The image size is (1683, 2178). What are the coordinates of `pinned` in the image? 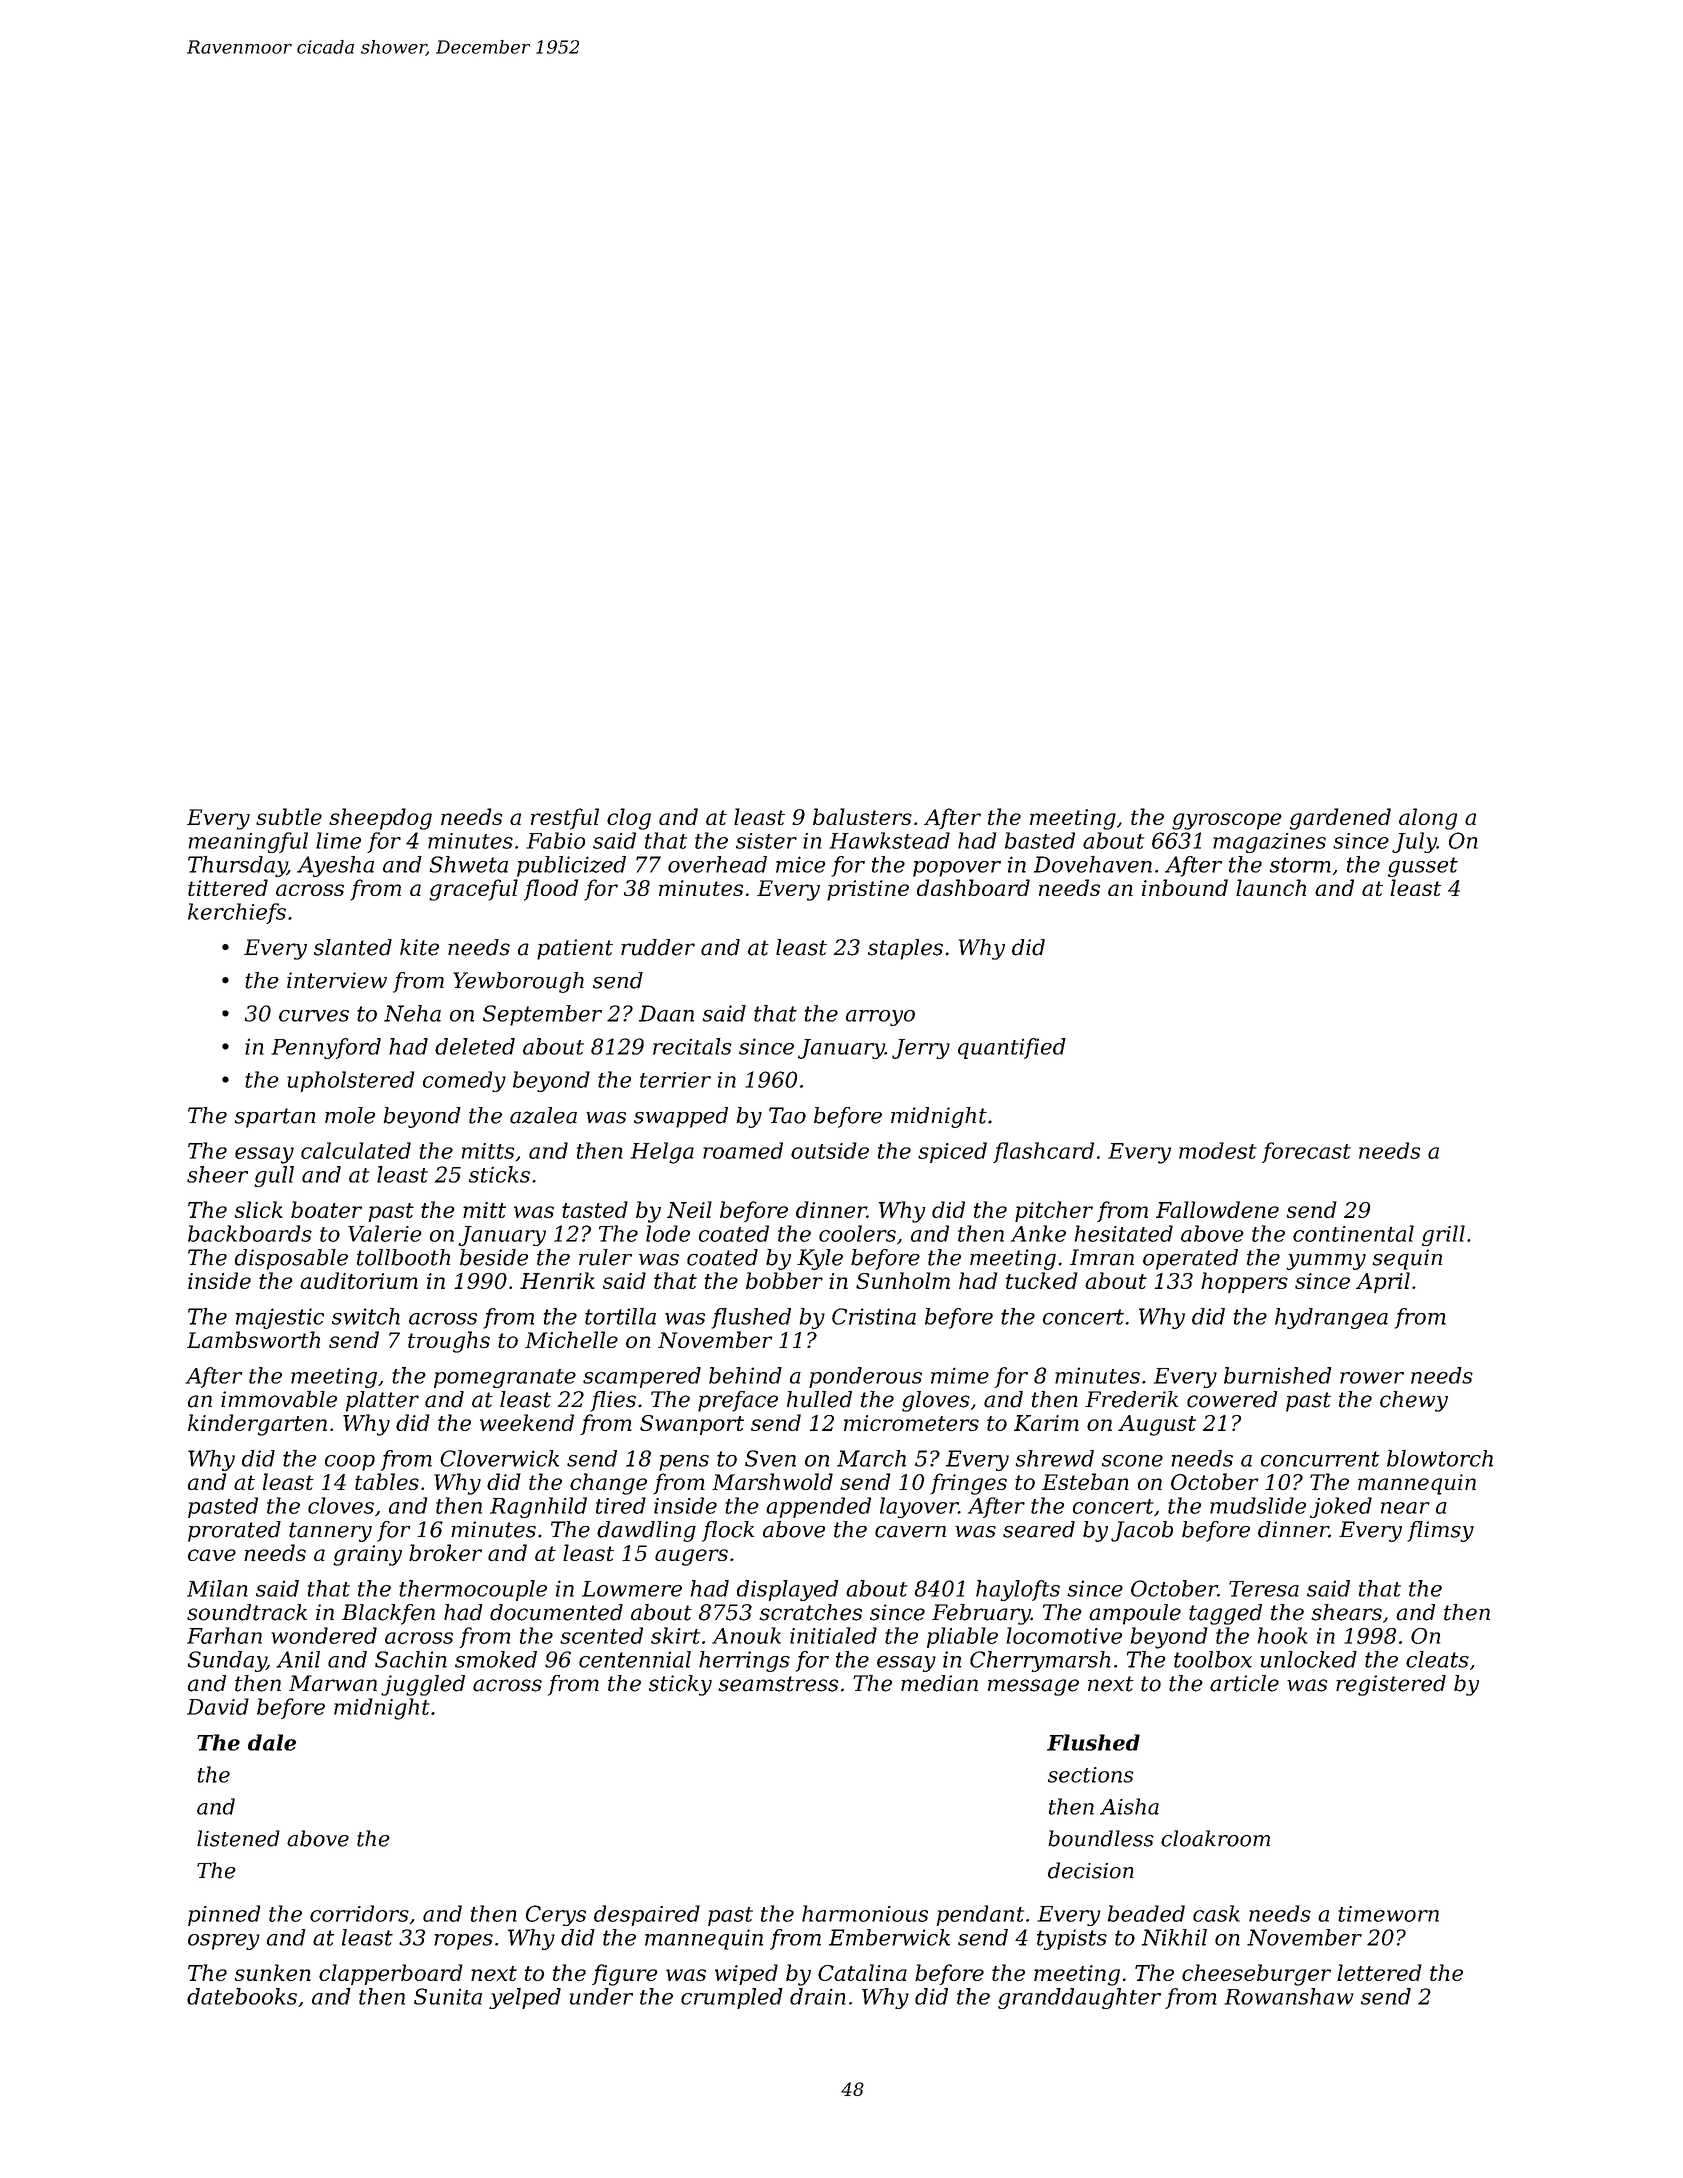 It's located at (224, 1915).
